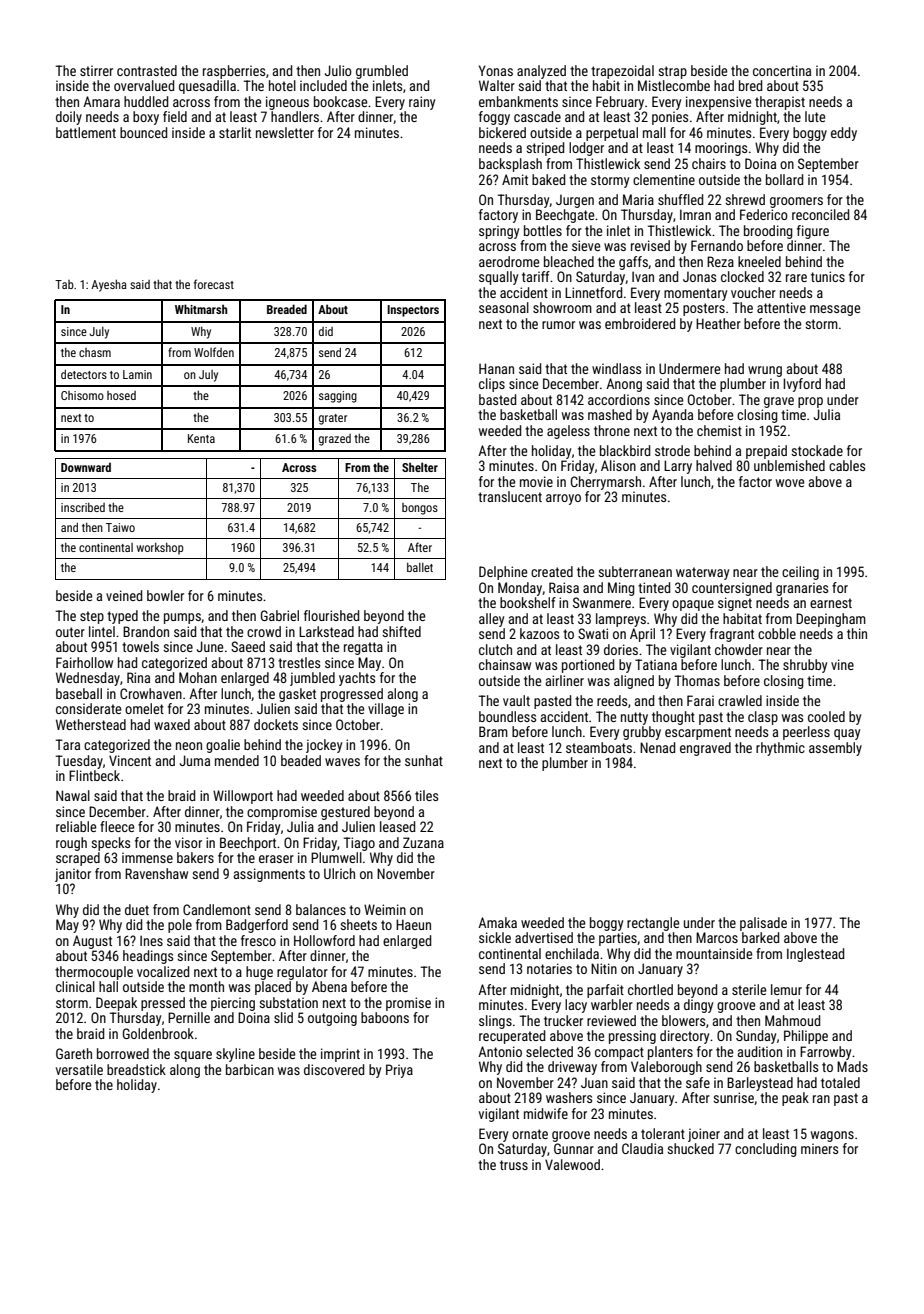 This page has height=1314, width=924. What do you see at coordinates (234, 72) in the page?
I see `raspberries` at bounding box center [234, 72].
